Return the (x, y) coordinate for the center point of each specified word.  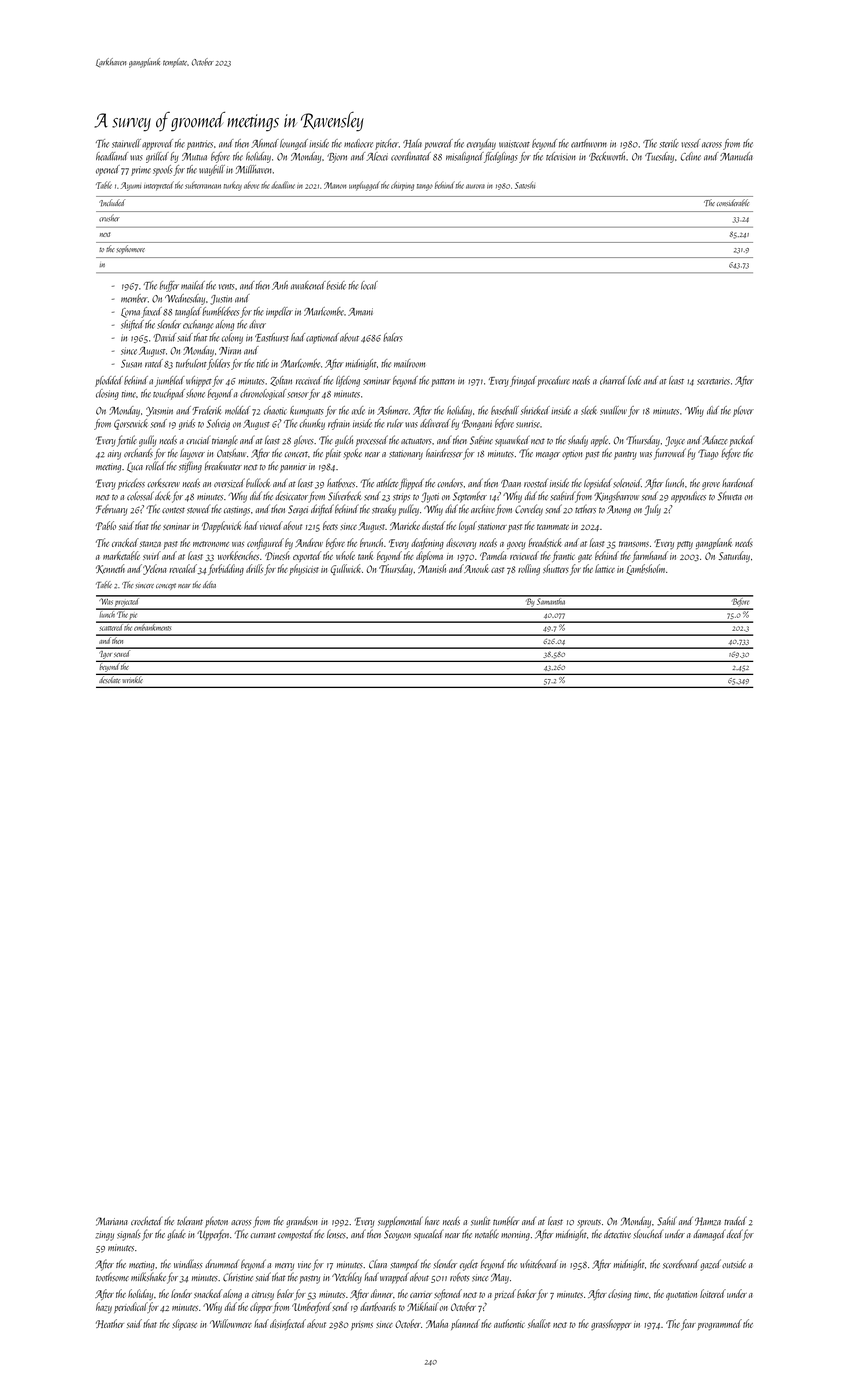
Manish (432, 568)
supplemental (400, 1222)
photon (216, 1222)
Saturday (734, 557)
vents (227, 287)
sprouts (589, 1223)
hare (432, 1221)
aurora (475, 186)
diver (257, 324)
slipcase (184, 1324)
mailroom (409, 363)
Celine (691, 156)
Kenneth (110, 569)
